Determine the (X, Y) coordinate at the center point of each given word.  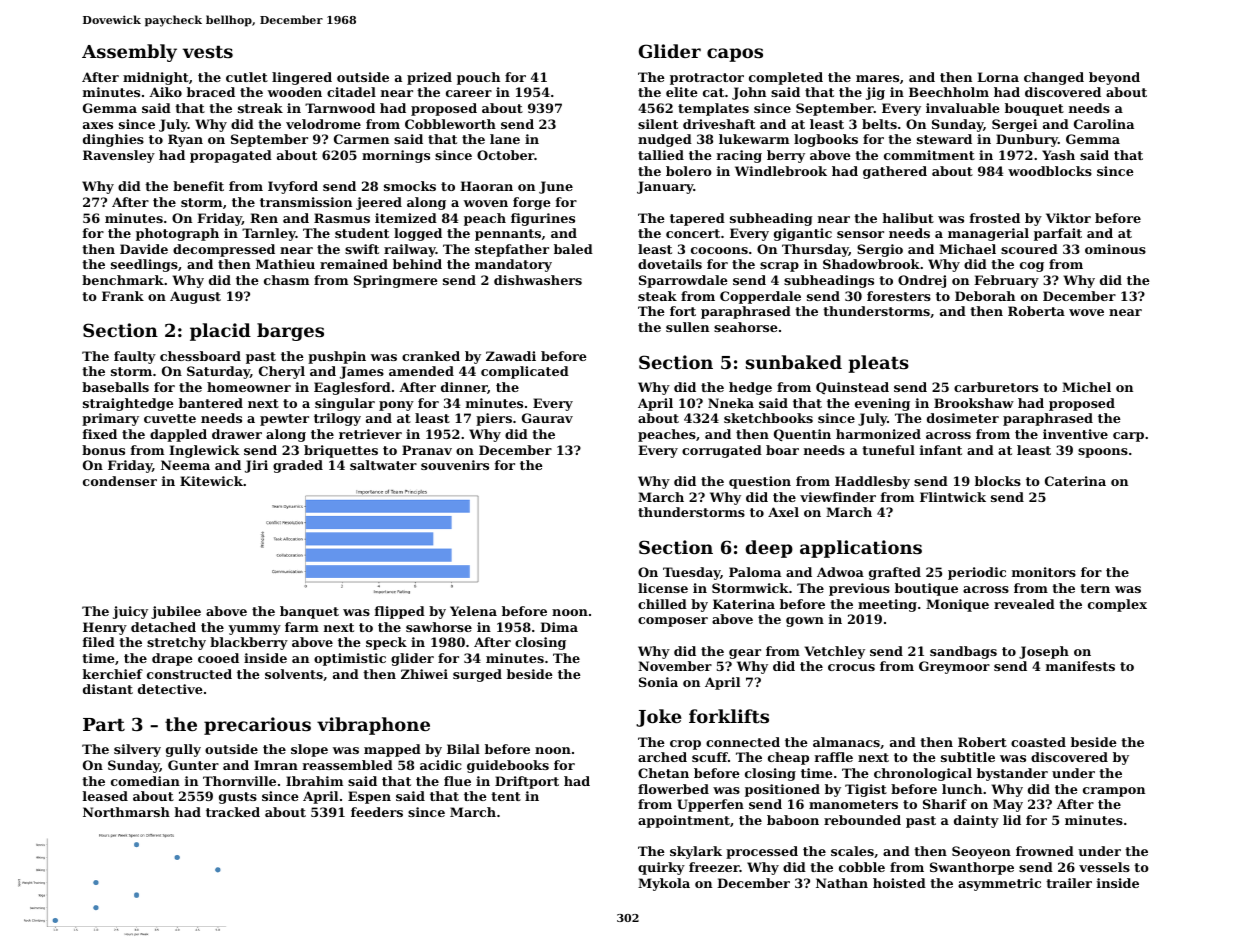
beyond (1114, 78)
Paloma (755, 572)
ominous (1115, 249)
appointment (684, 821)
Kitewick (211, 481)
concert (693, 233)
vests (208, 52)
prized (429, 78)
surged (477, 675)
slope (309, 750)
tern (1095, 588)
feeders (377, 812)
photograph (177, 234)
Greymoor (954, 667)
